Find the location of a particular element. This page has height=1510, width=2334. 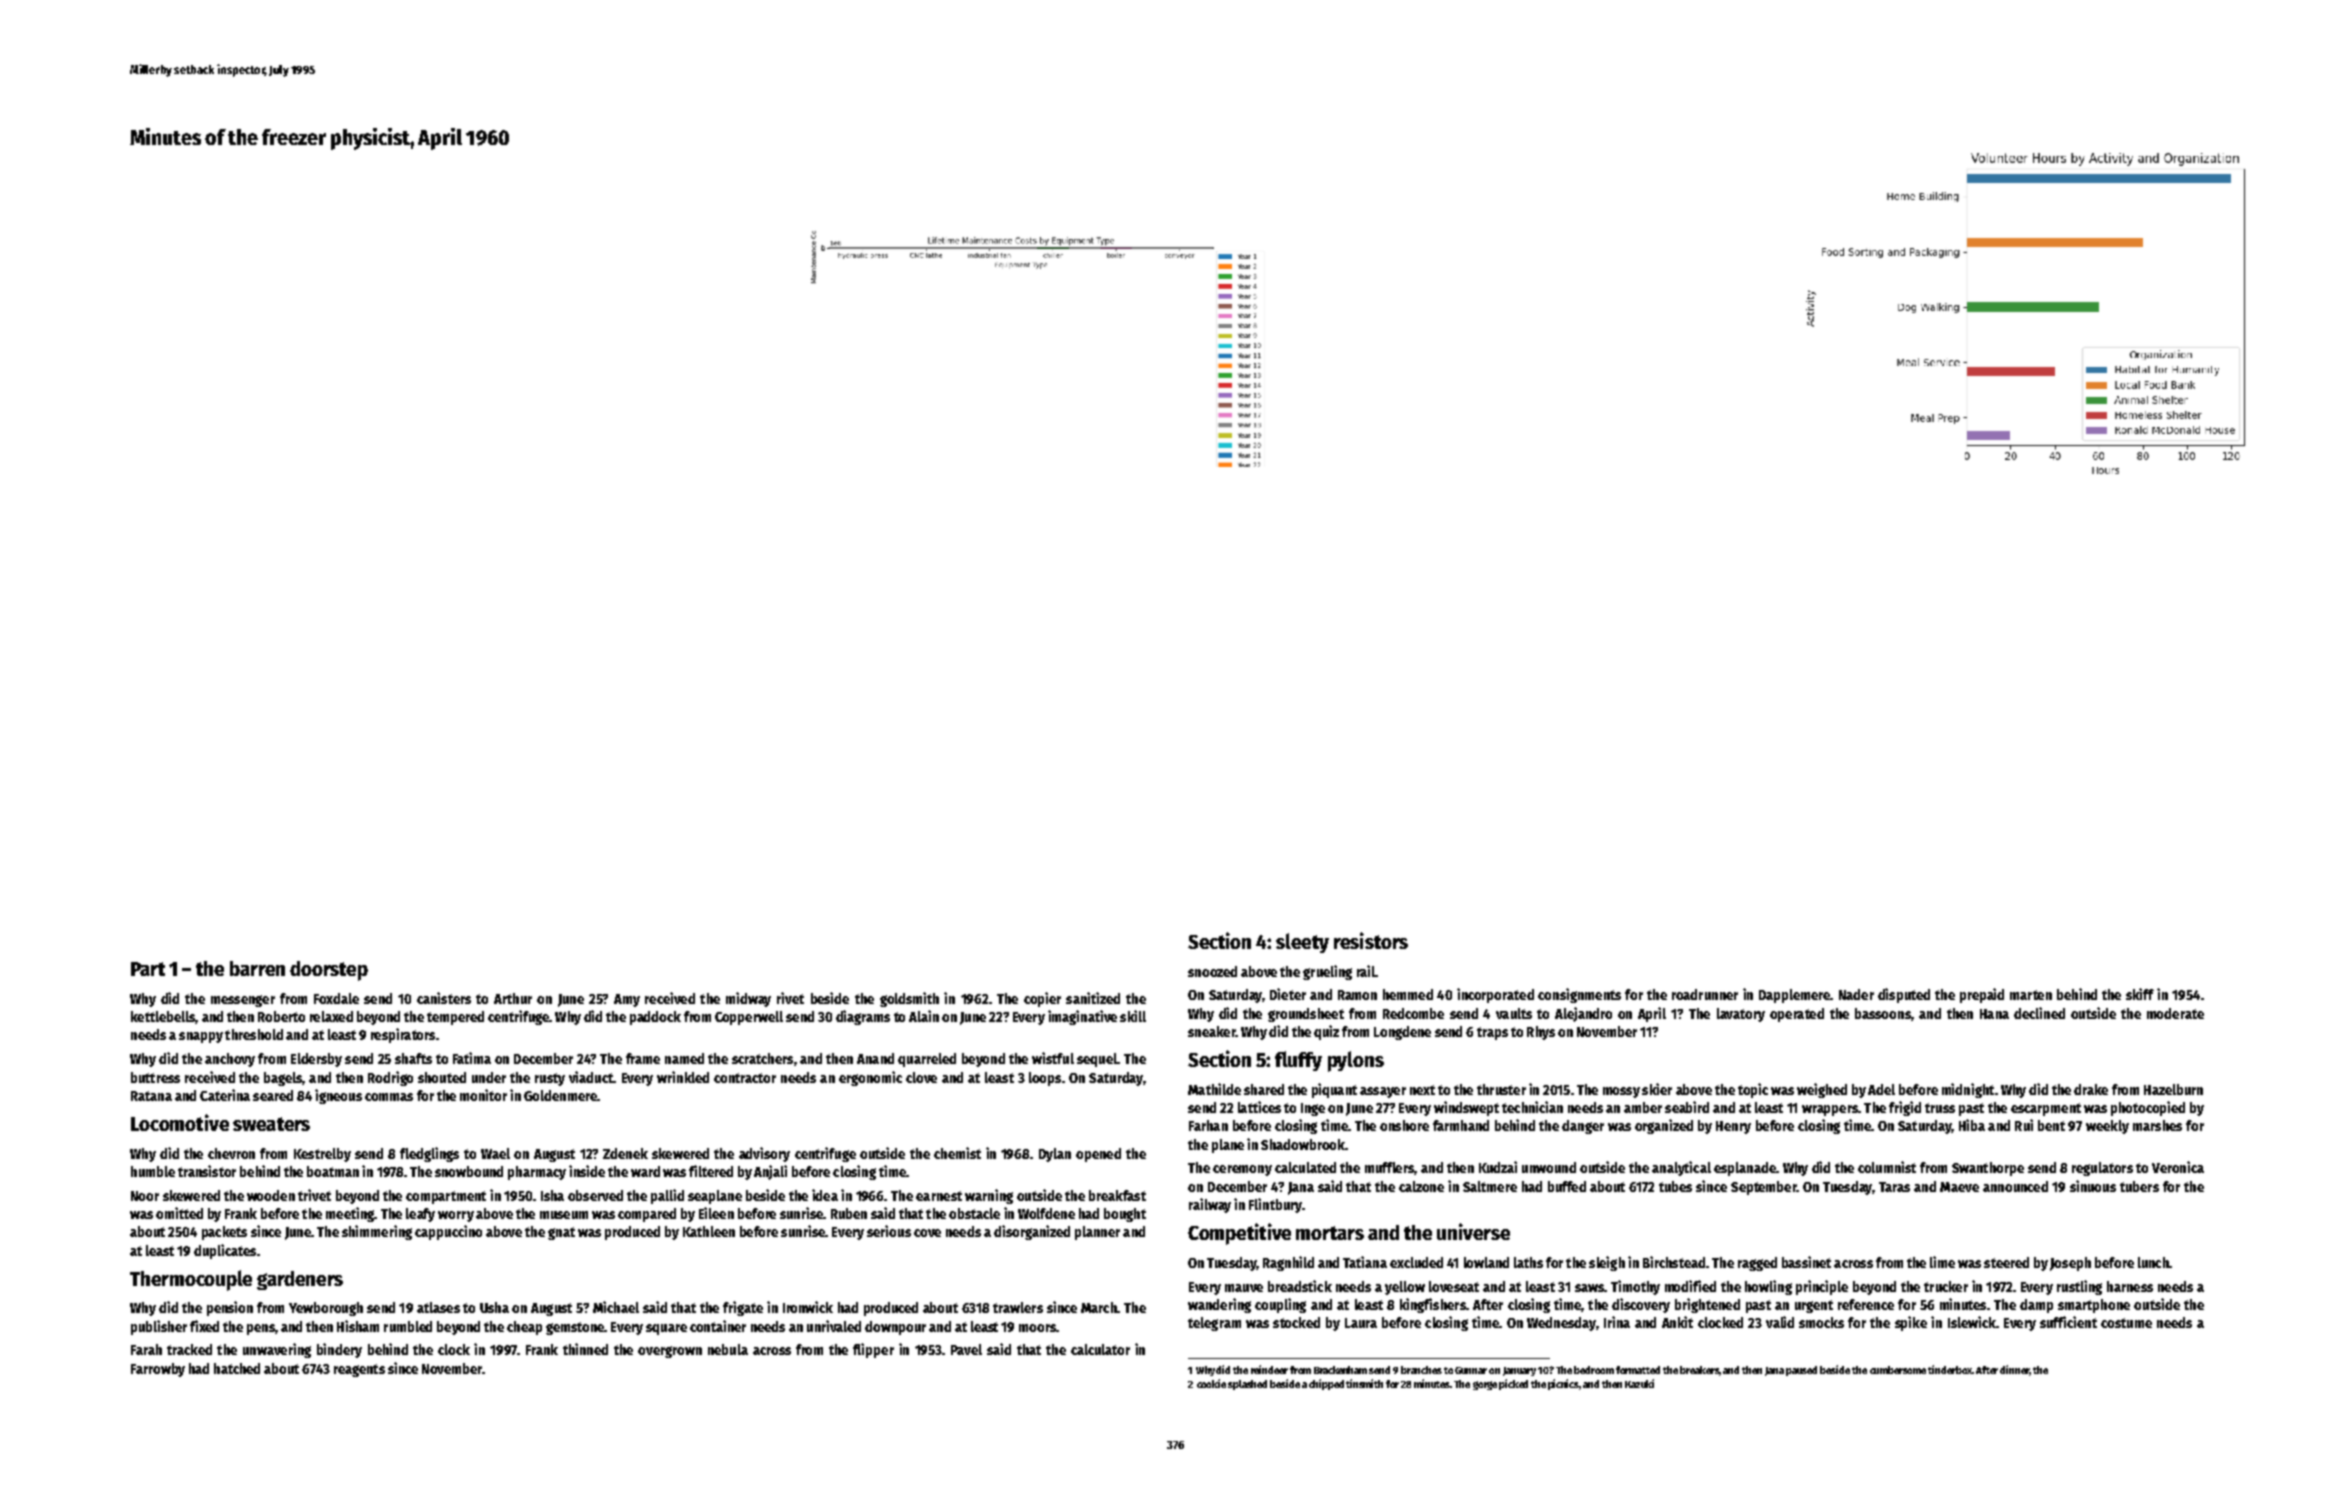

barren is located at coordinates (257, 968).
